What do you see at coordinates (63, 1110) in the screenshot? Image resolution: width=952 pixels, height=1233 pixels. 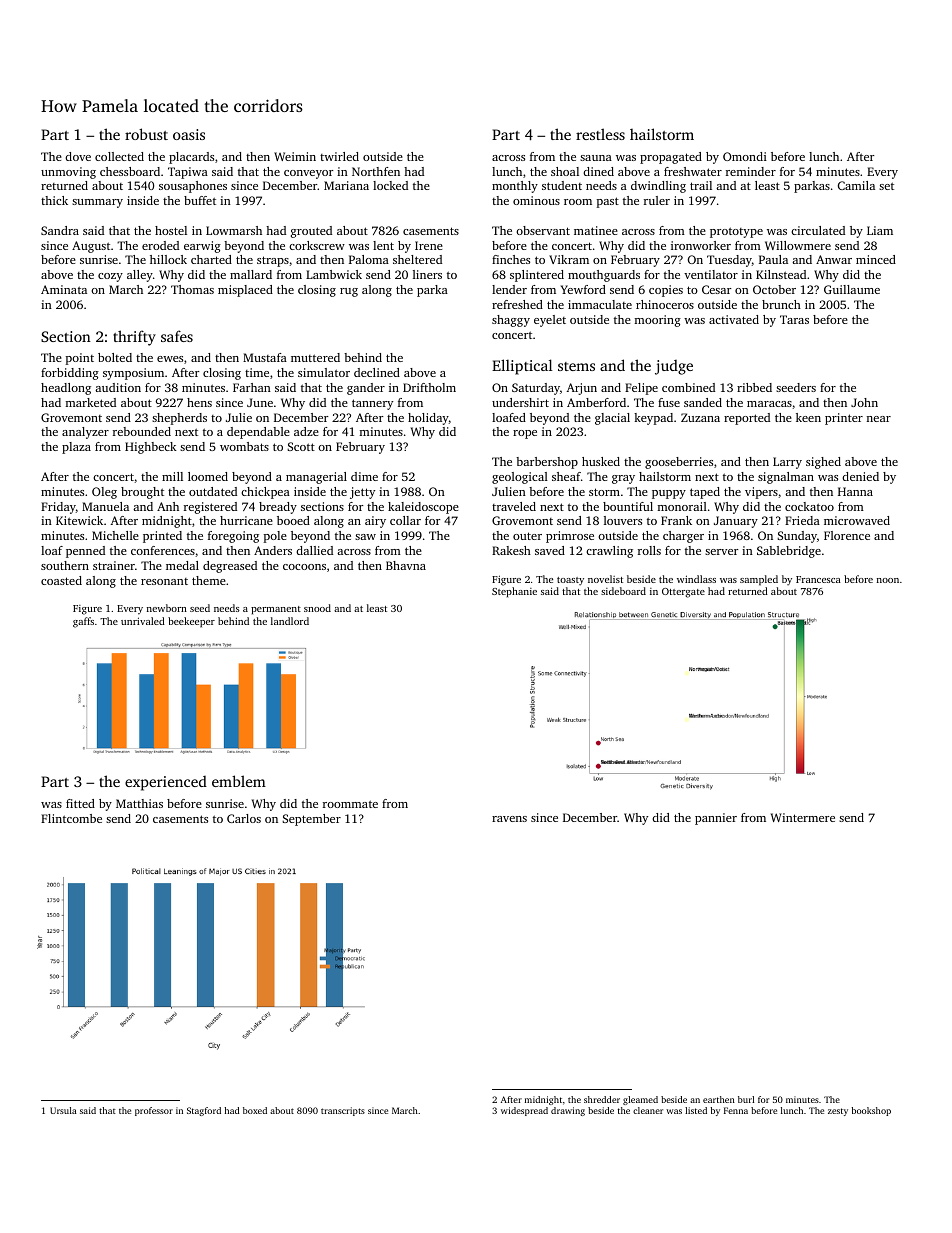 I see `Ursula` at bounding box center [63, 1110].
